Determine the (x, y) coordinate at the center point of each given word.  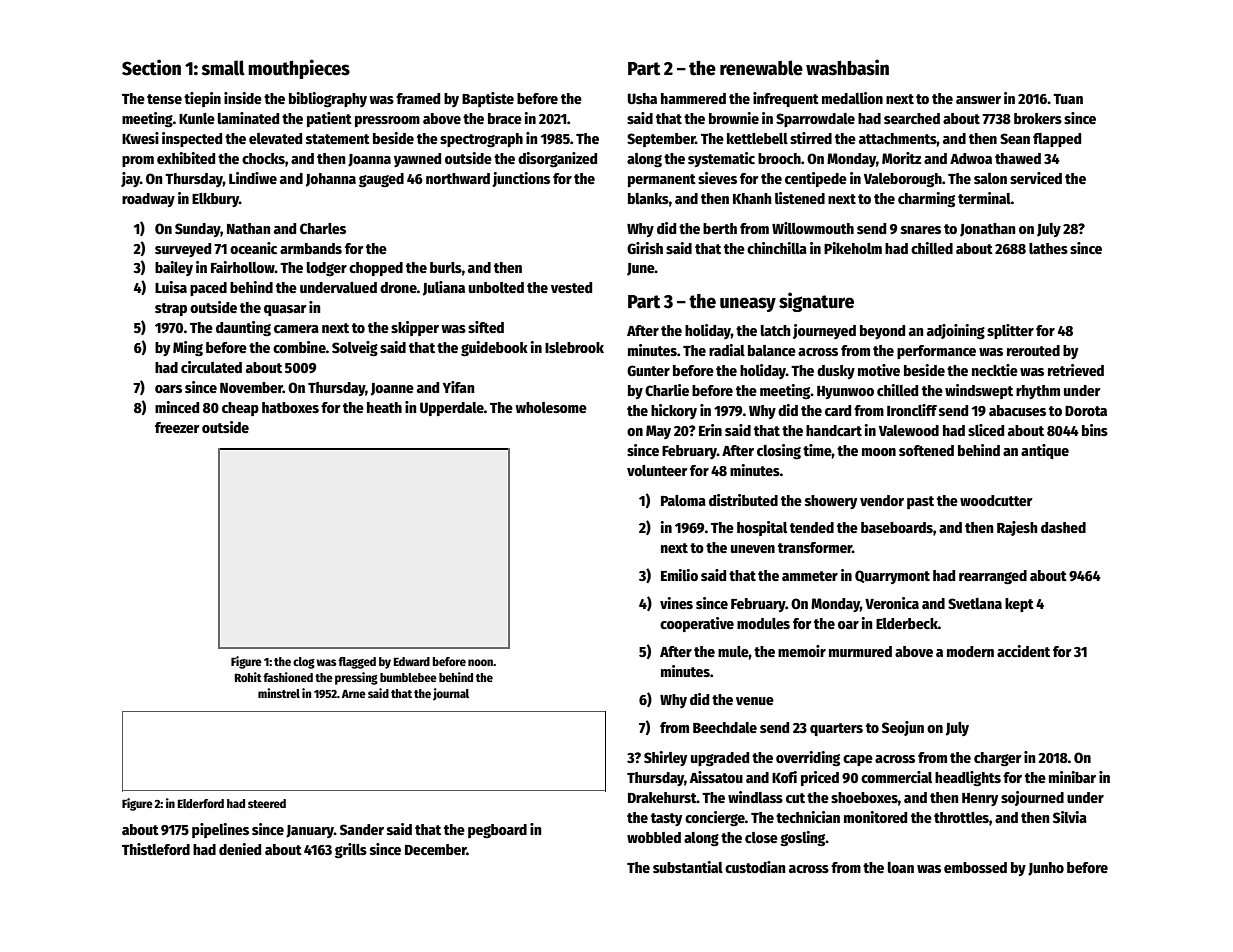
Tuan (1068, 99)
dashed (1063, 527)
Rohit (248, 677)
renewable (761, 68)
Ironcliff (912, 410)
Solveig (355, 349)
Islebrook (574, 347)
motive (879, 370)
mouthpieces (299, 69)
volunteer (657, 470)
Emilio (679, 575)
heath (384, 407)
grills (351, 851)
